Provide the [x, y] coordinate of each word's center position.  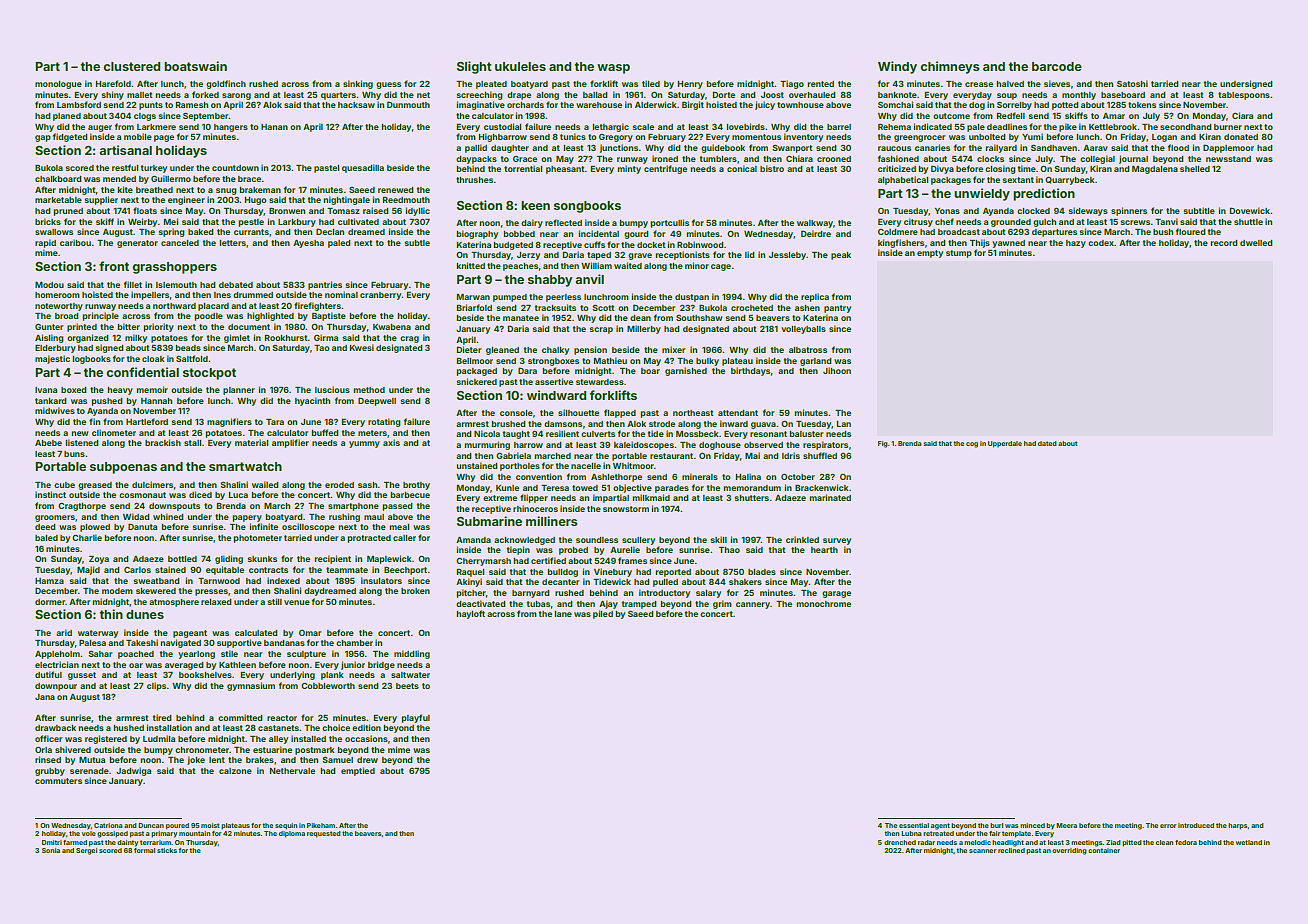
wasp [613, 69]
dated [1047, 443]
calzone [235, 771]
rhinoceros [535, 508]
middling [412, 654]
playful [415, 718]
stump [959, 254]
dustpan [692, 298]
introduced [1196, 825]
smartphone [353, 507]
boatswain [195, 66]
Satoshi [1132, 83]
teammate [347, 570]
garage [836, 594]
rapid [45, 243]
